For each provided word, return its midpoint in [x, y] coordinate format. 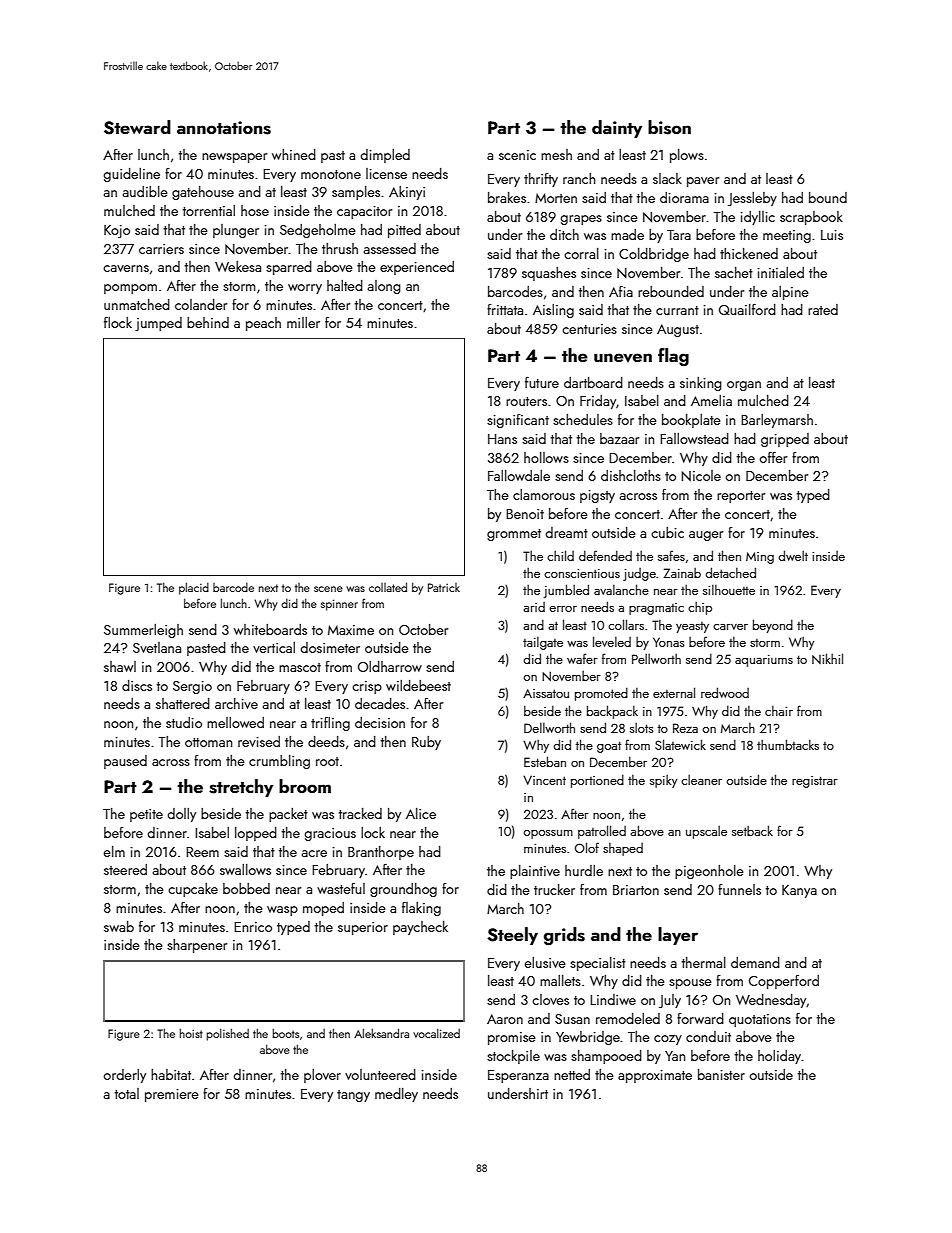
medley [396, 1095]
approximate [655, 1076]
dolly [181, 815]
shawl [120, 666]
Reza [685, 728]
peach [263, 324]
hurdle [584, 870]
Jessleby [752, 199]
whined [294, 154]
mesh [556, 154]
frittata [505, 309]
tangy [353, 1096]
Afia [621, 291]
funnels [739, 889]
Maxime [351, 630]
